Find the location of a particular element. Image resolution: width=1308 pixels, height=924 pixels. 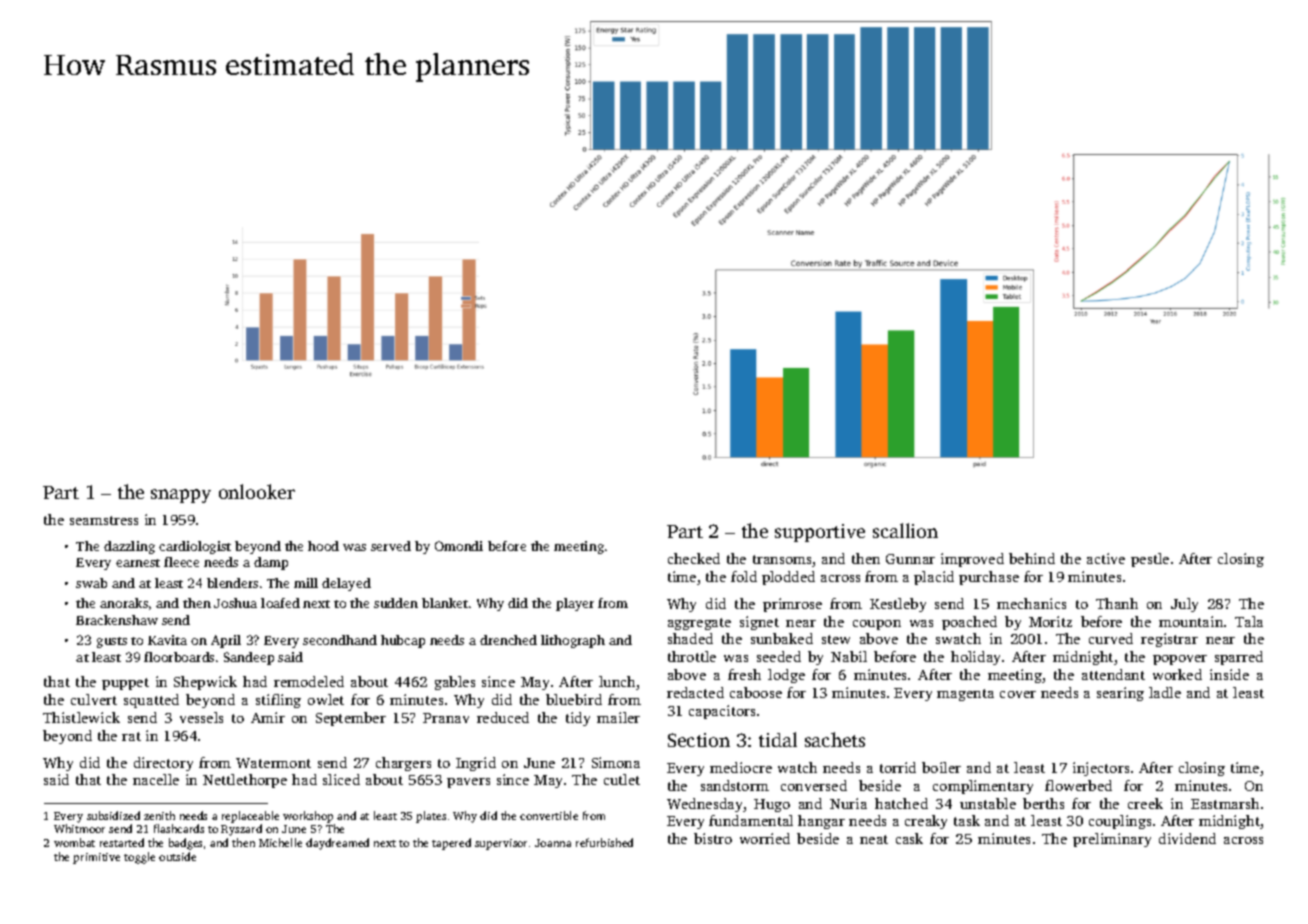

gusts is located at coordinates (112, 642).
